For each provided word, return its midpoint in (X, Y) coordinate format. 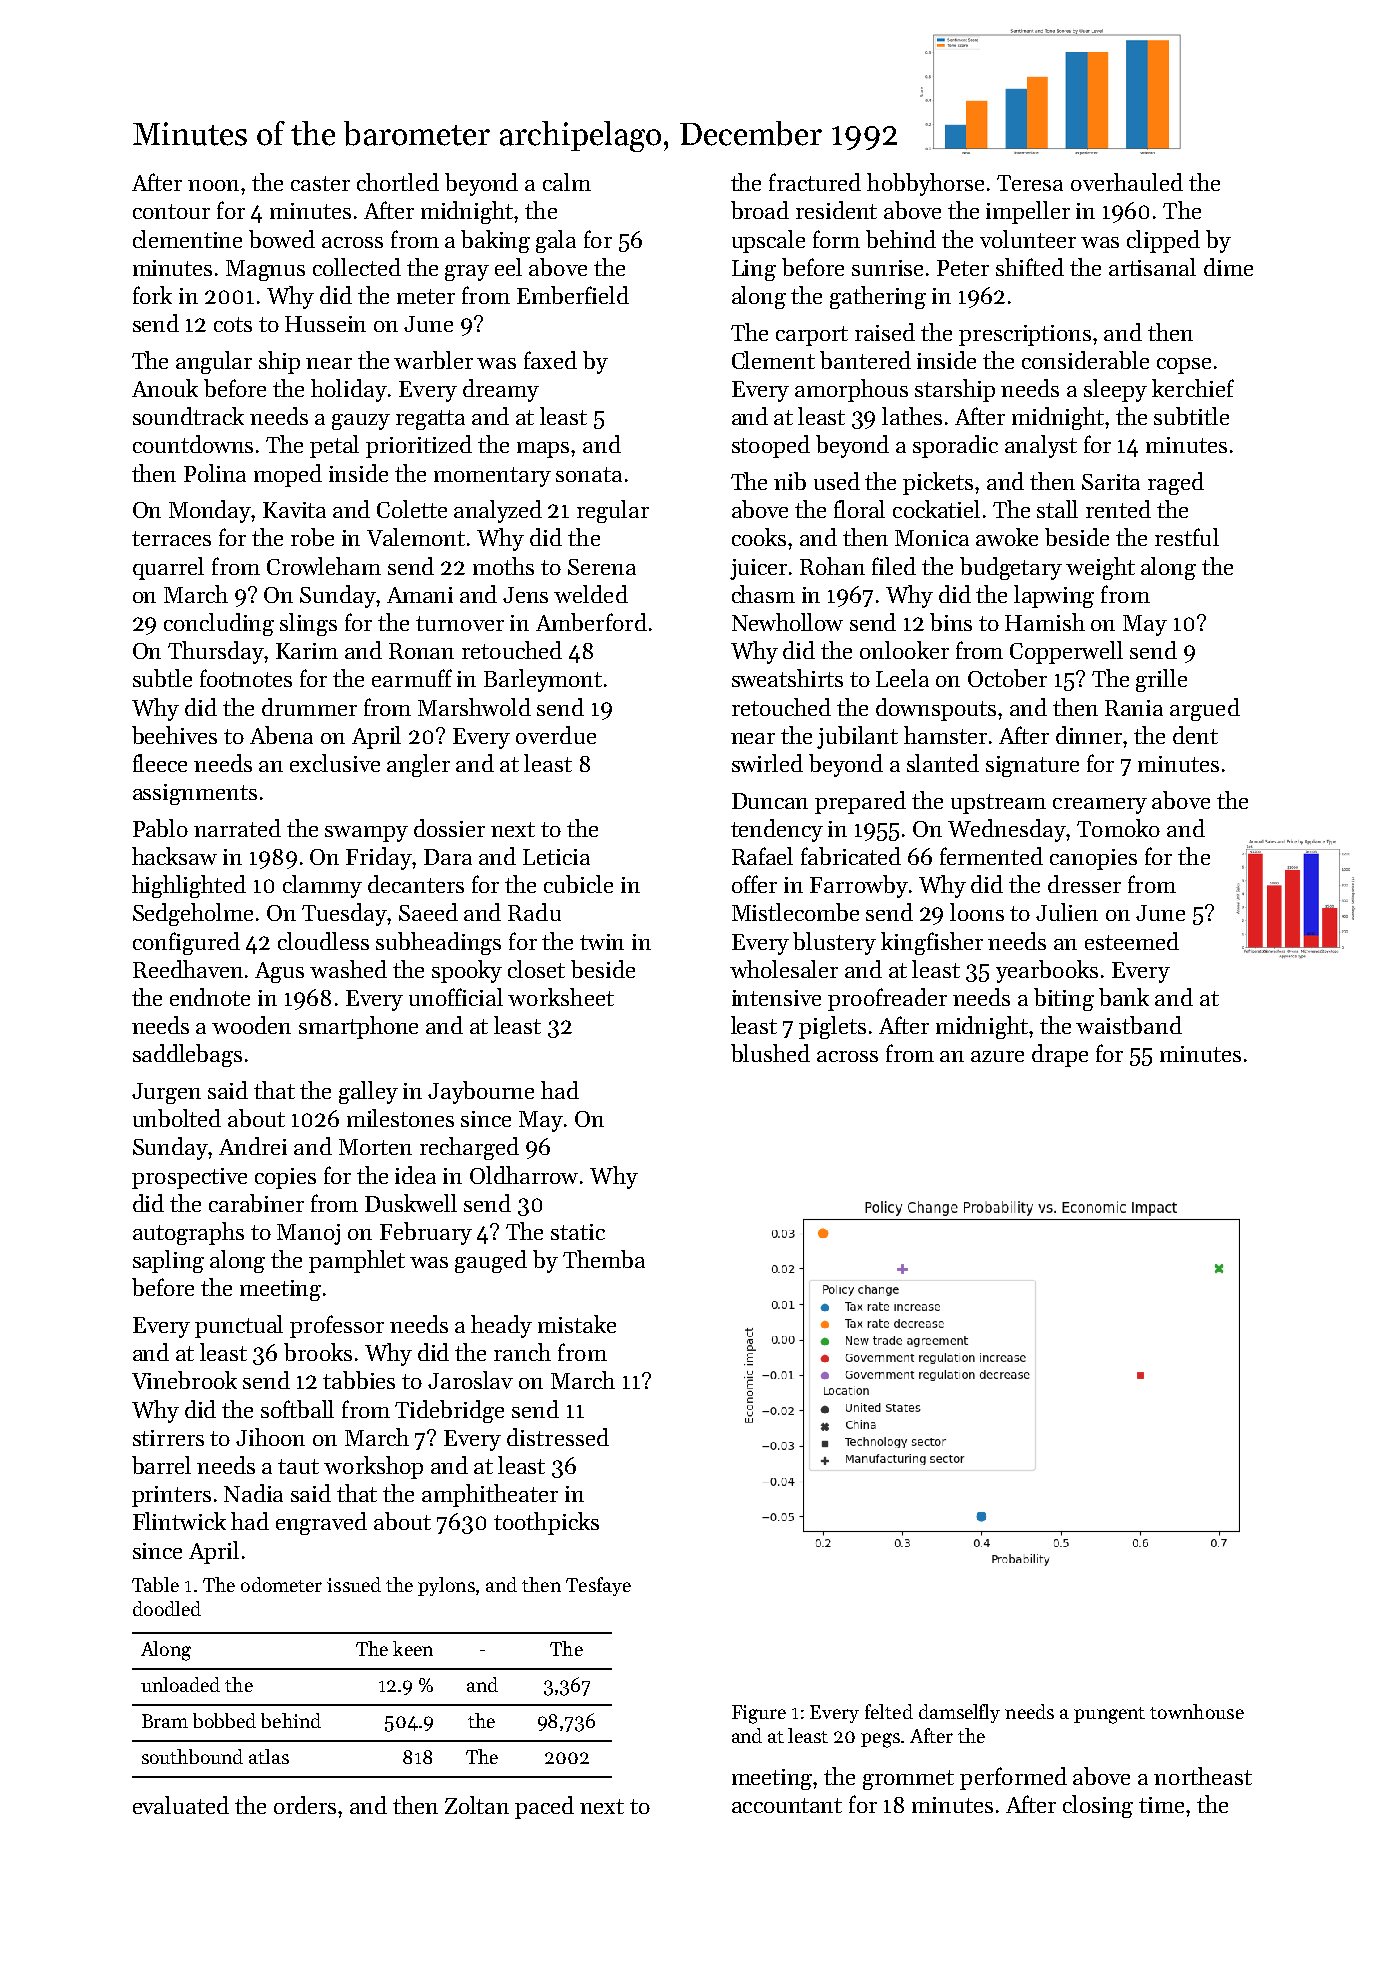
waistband (1129, 1025)
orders (305, 1805)
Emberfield (573, 295)
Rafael (762, 856)
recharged (469, 1148)
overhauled (1127, 182)
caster (320, 183)
